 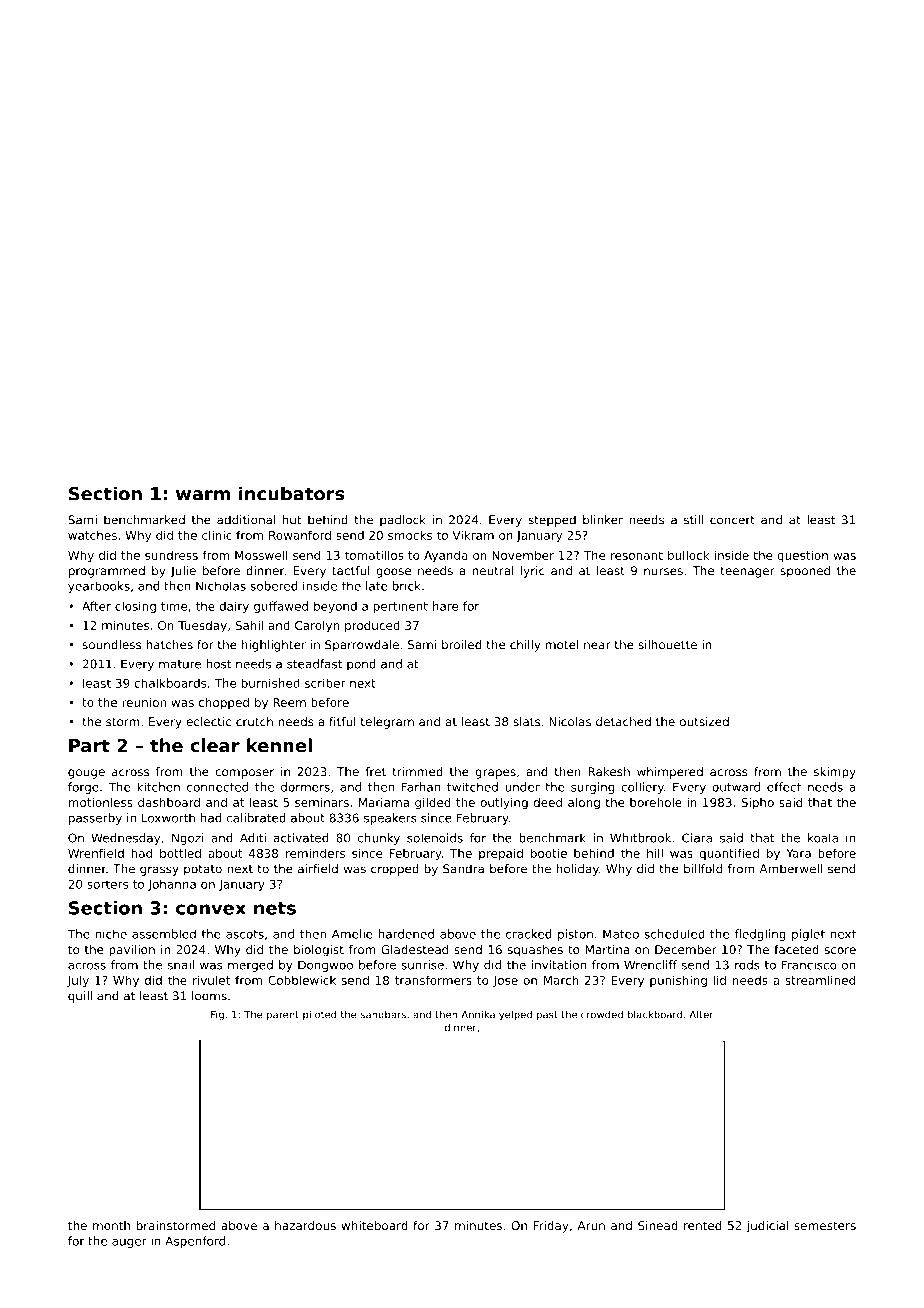 What do you see at coordinates (820, 980) in the screenshot?
I see `streamlined` at bounding box center [820, 980].
